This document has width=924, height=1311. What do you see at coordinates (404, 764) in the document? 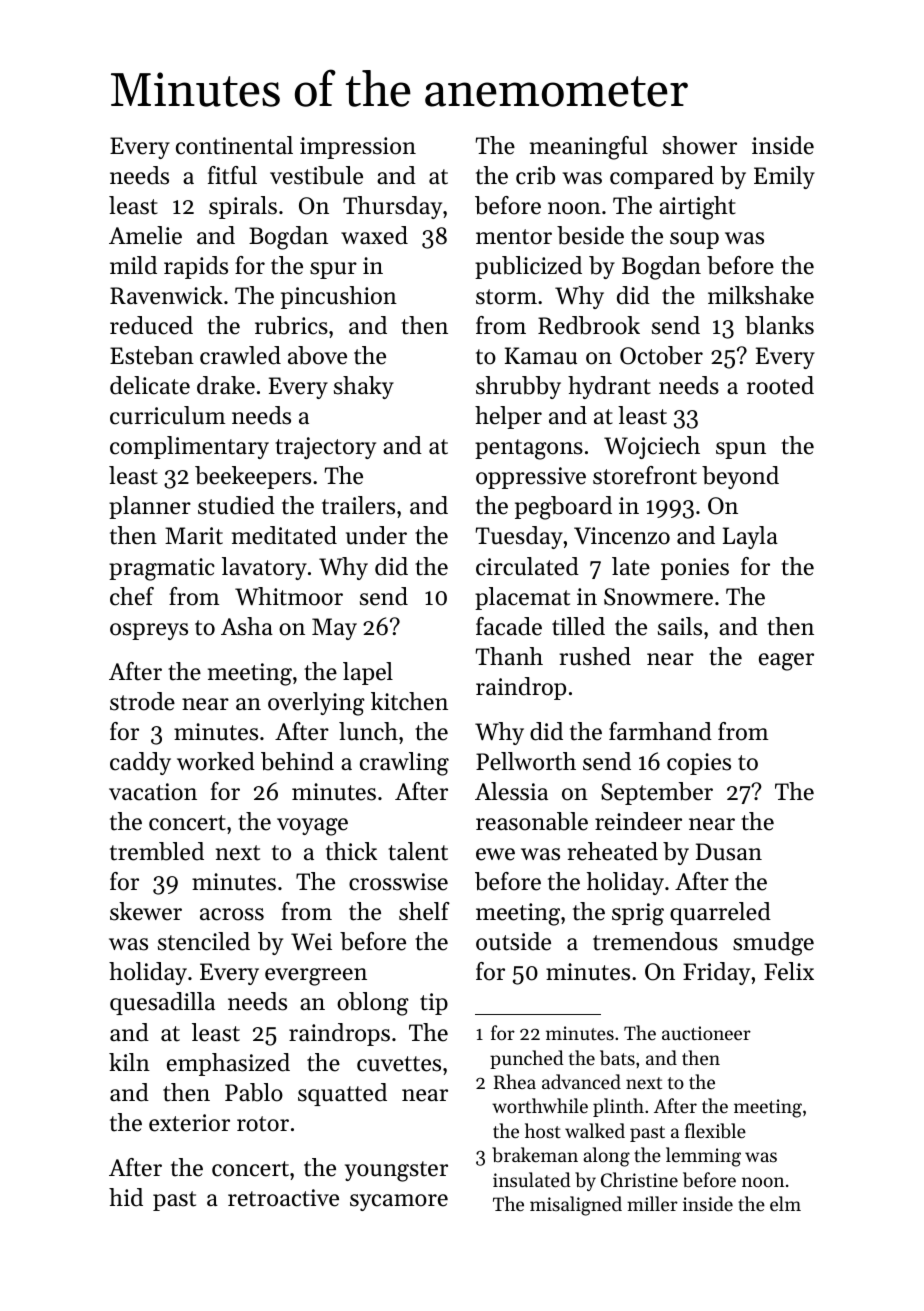
I see `crawling` at bounding box center [404, 764].
